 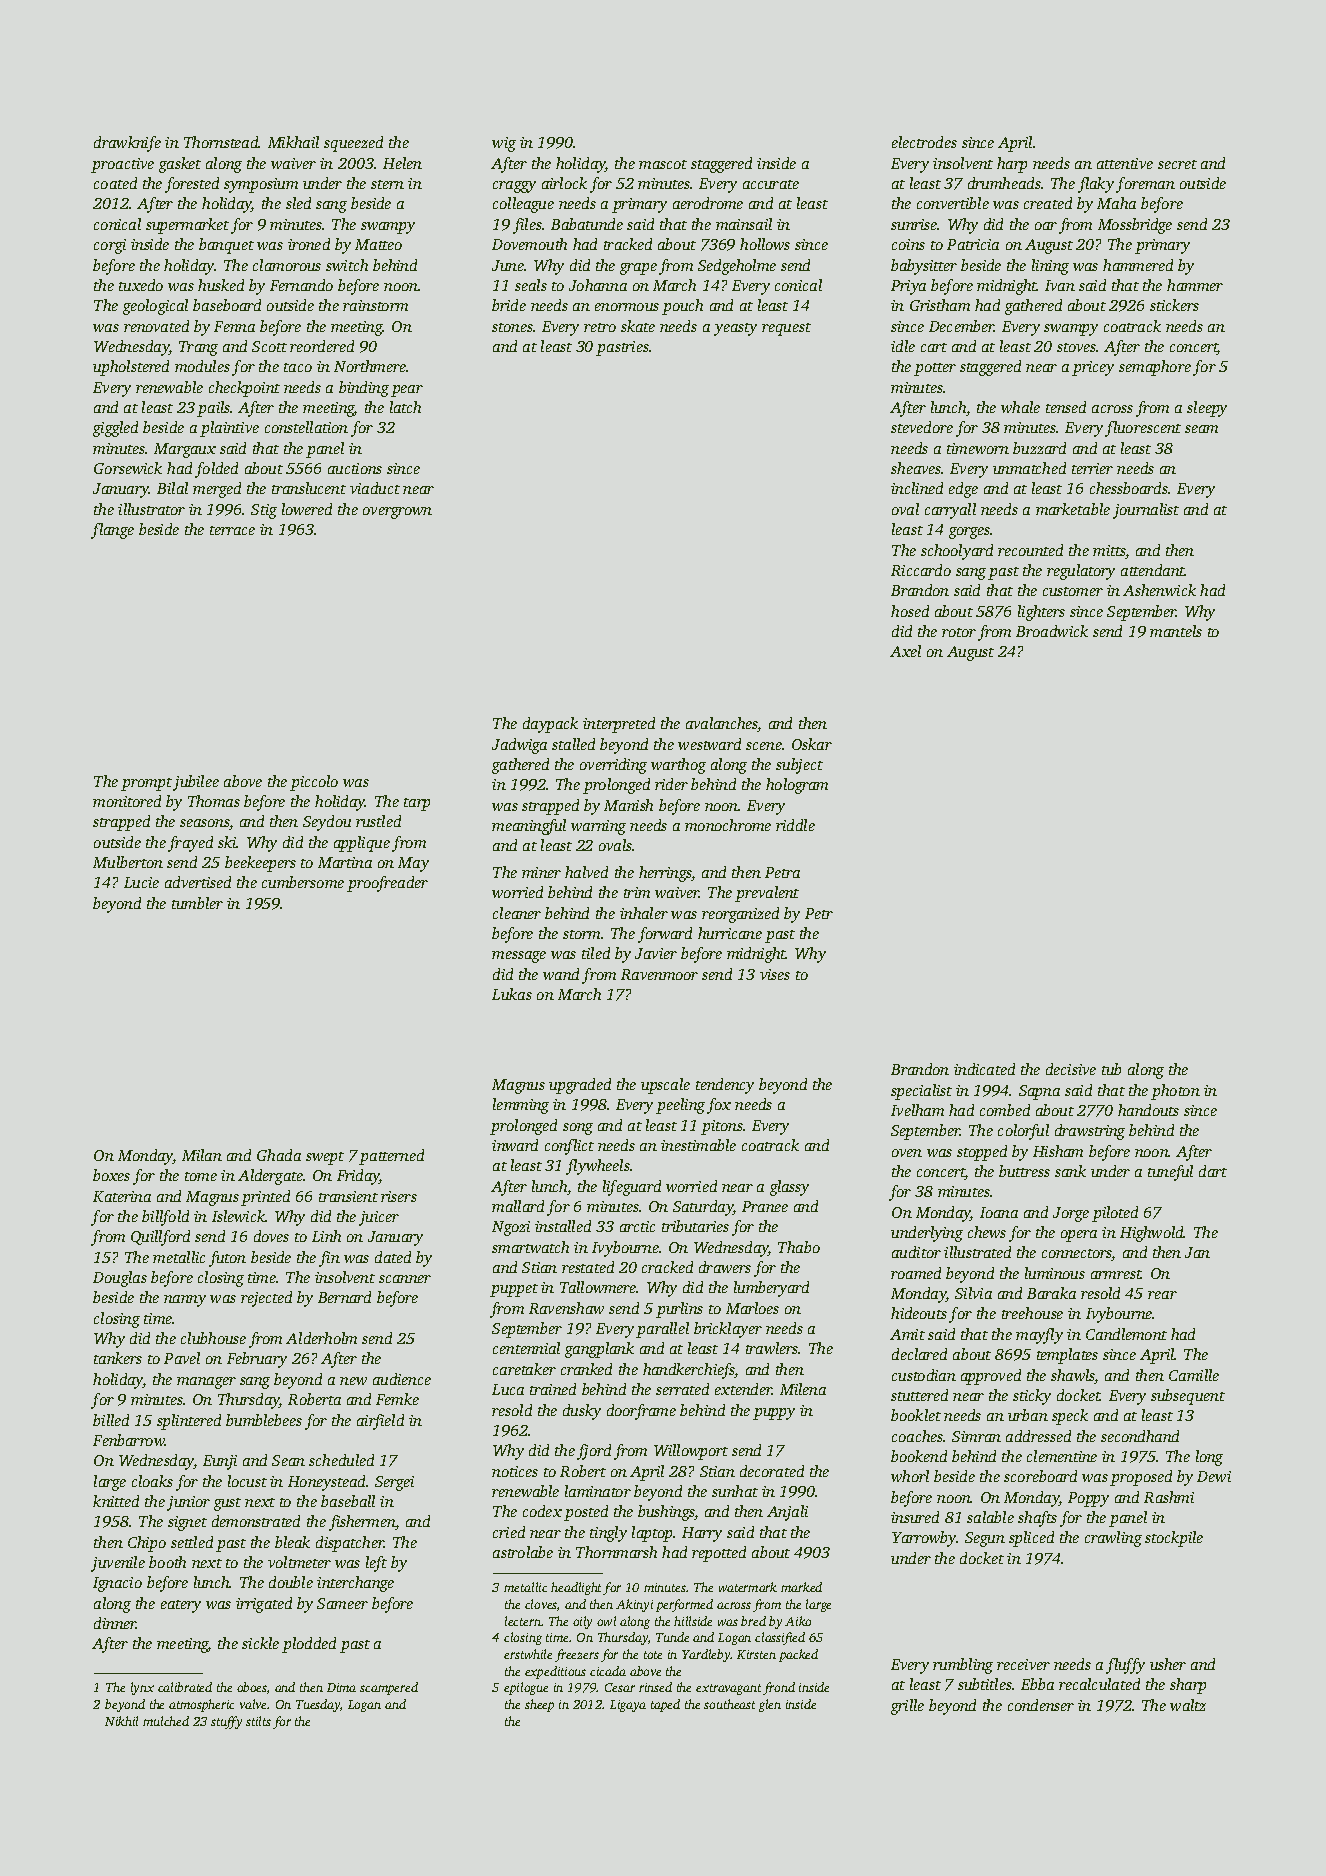 What do you see at coordinates (1188, 1705) in the screenshot?
I see `waltz` at bounding box center [1188, 1705].
